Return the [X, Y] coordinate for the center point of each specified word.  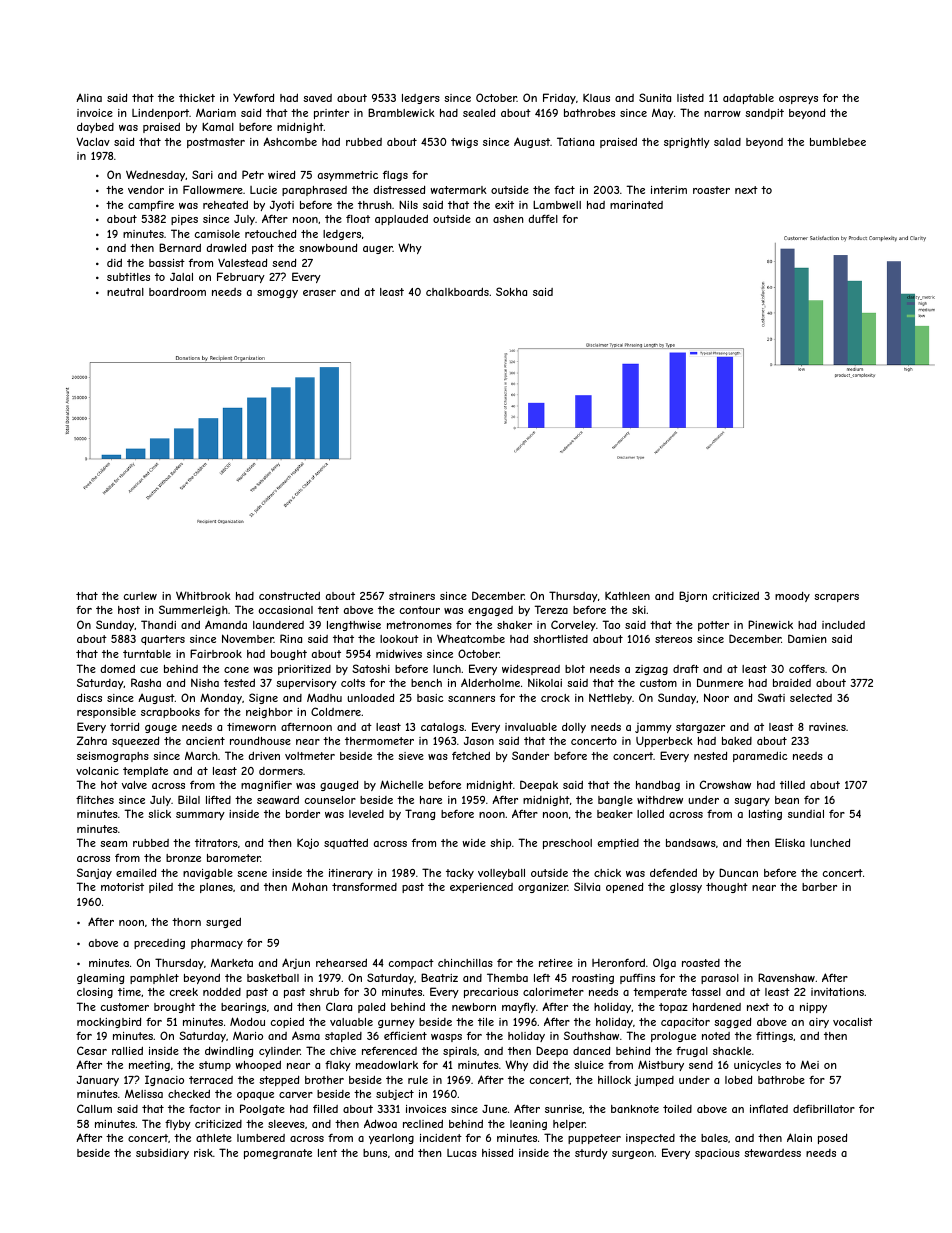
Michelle [401, 784]
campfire [151, 206]
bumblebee [838, 142]
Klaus [596, 97]
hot [109, 785]
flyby [178, 1125]
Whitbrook [203, 595]
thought [727, 888]
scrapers [836, 598]
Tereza [551, 609]
